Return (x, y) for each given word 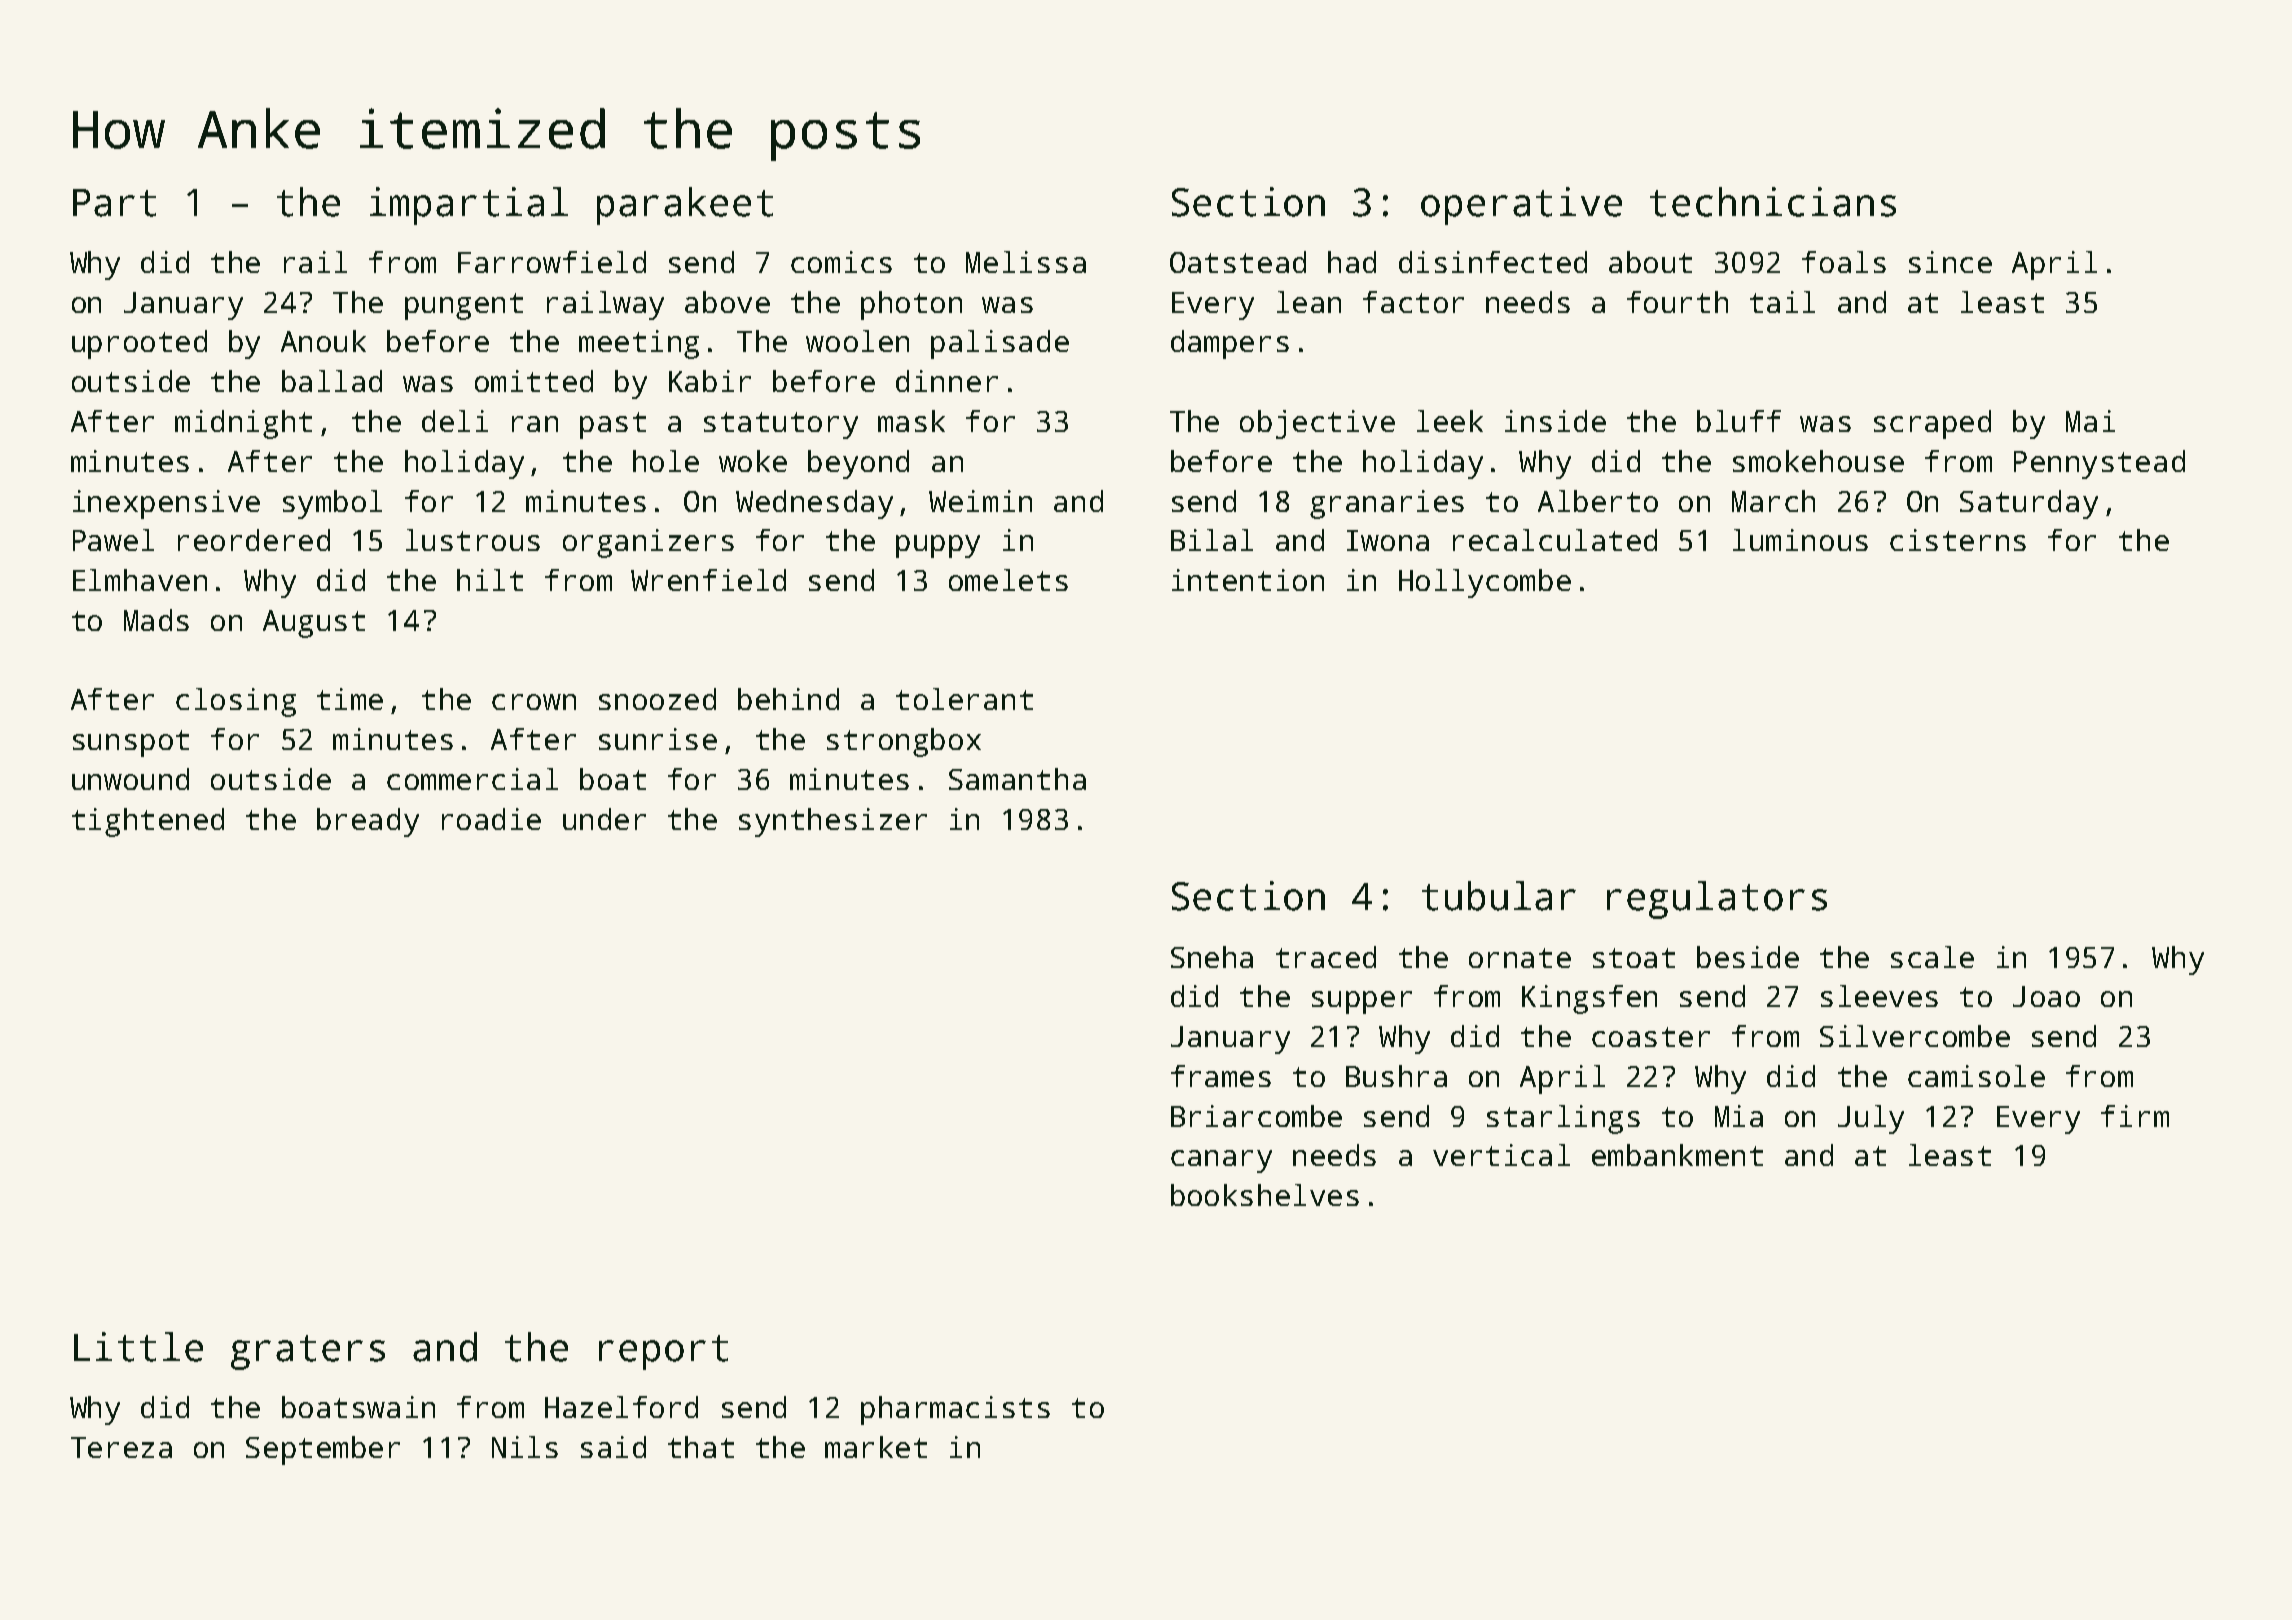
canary (1221, 1161)
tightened (148, 822)
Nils (525, 1447)
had (1352, 262)
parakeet (685, 206)
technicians (1773, 202)
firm (2135, 1116)
